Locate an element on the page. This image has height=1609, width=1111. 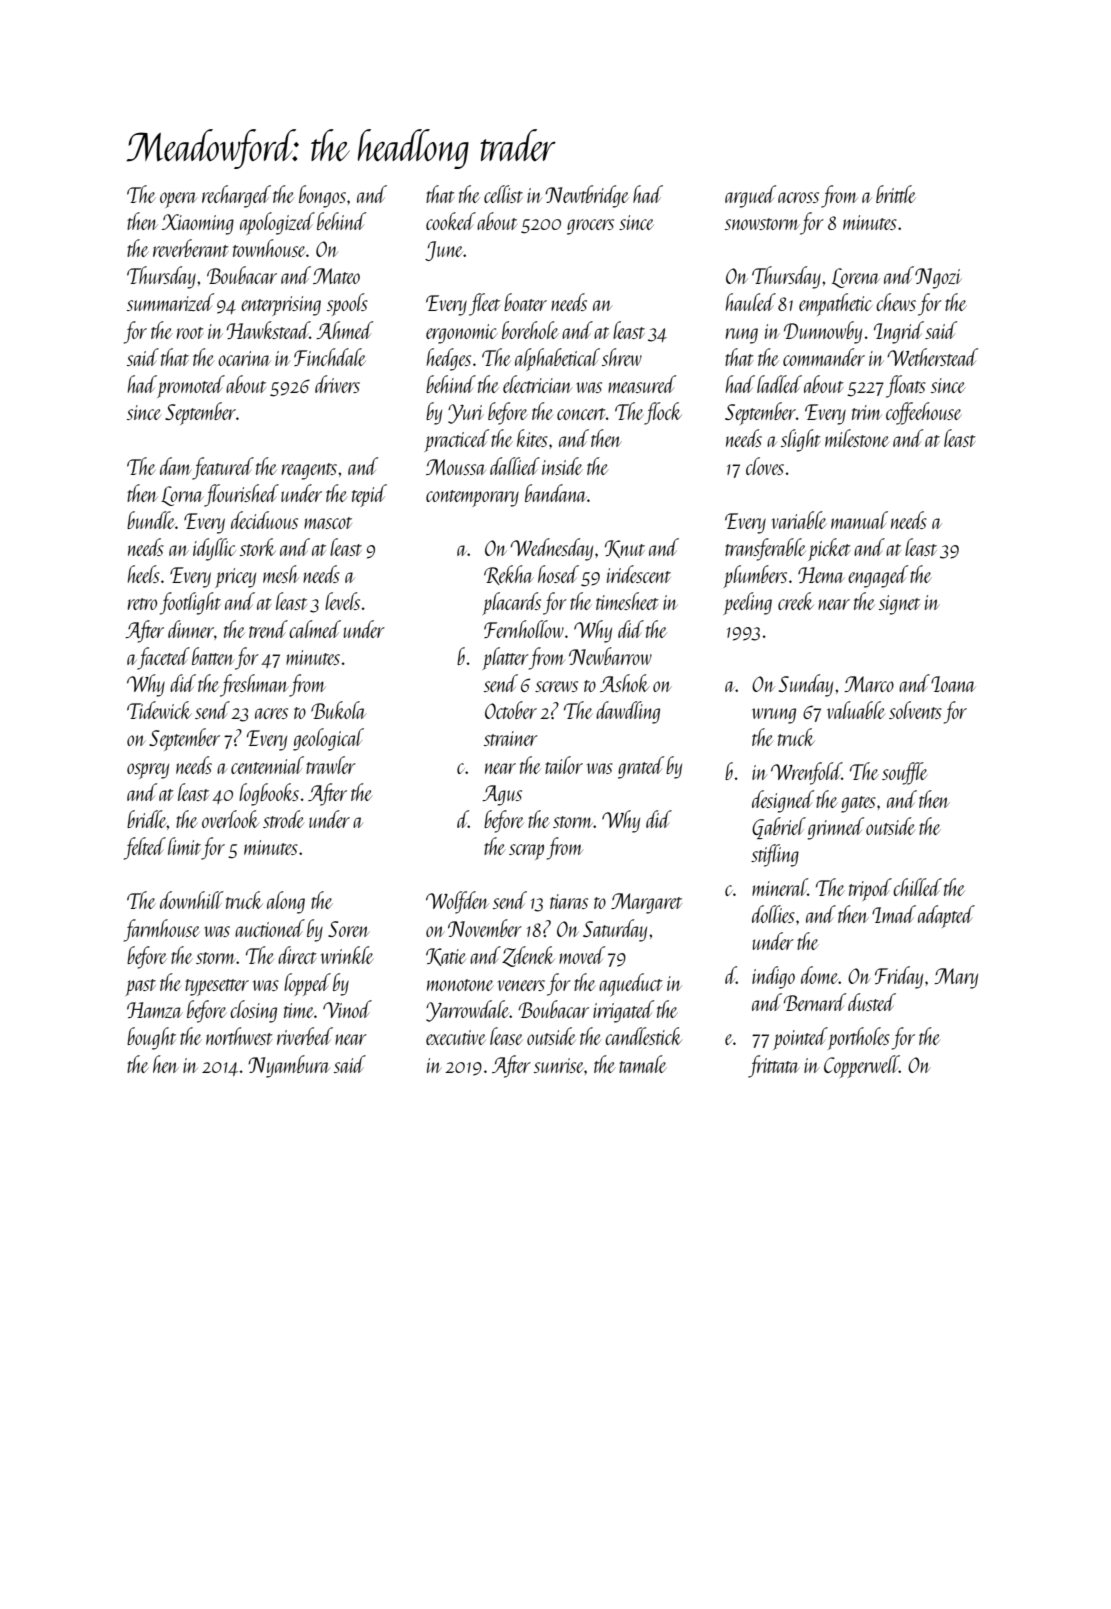
ergonomic is located at coordinates (462, 334).
